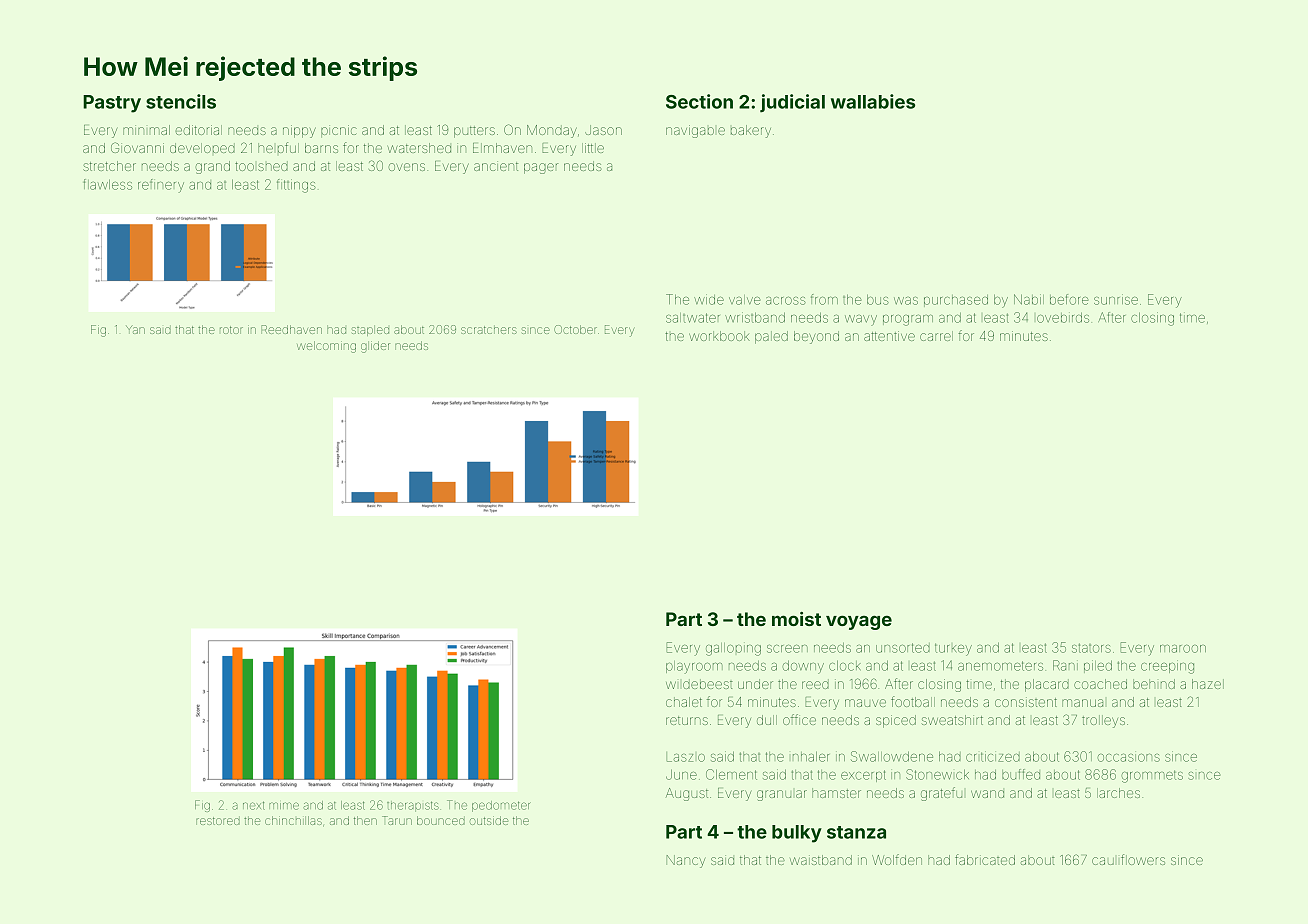  I want to click on lovebirds, so click(1063, 318).
